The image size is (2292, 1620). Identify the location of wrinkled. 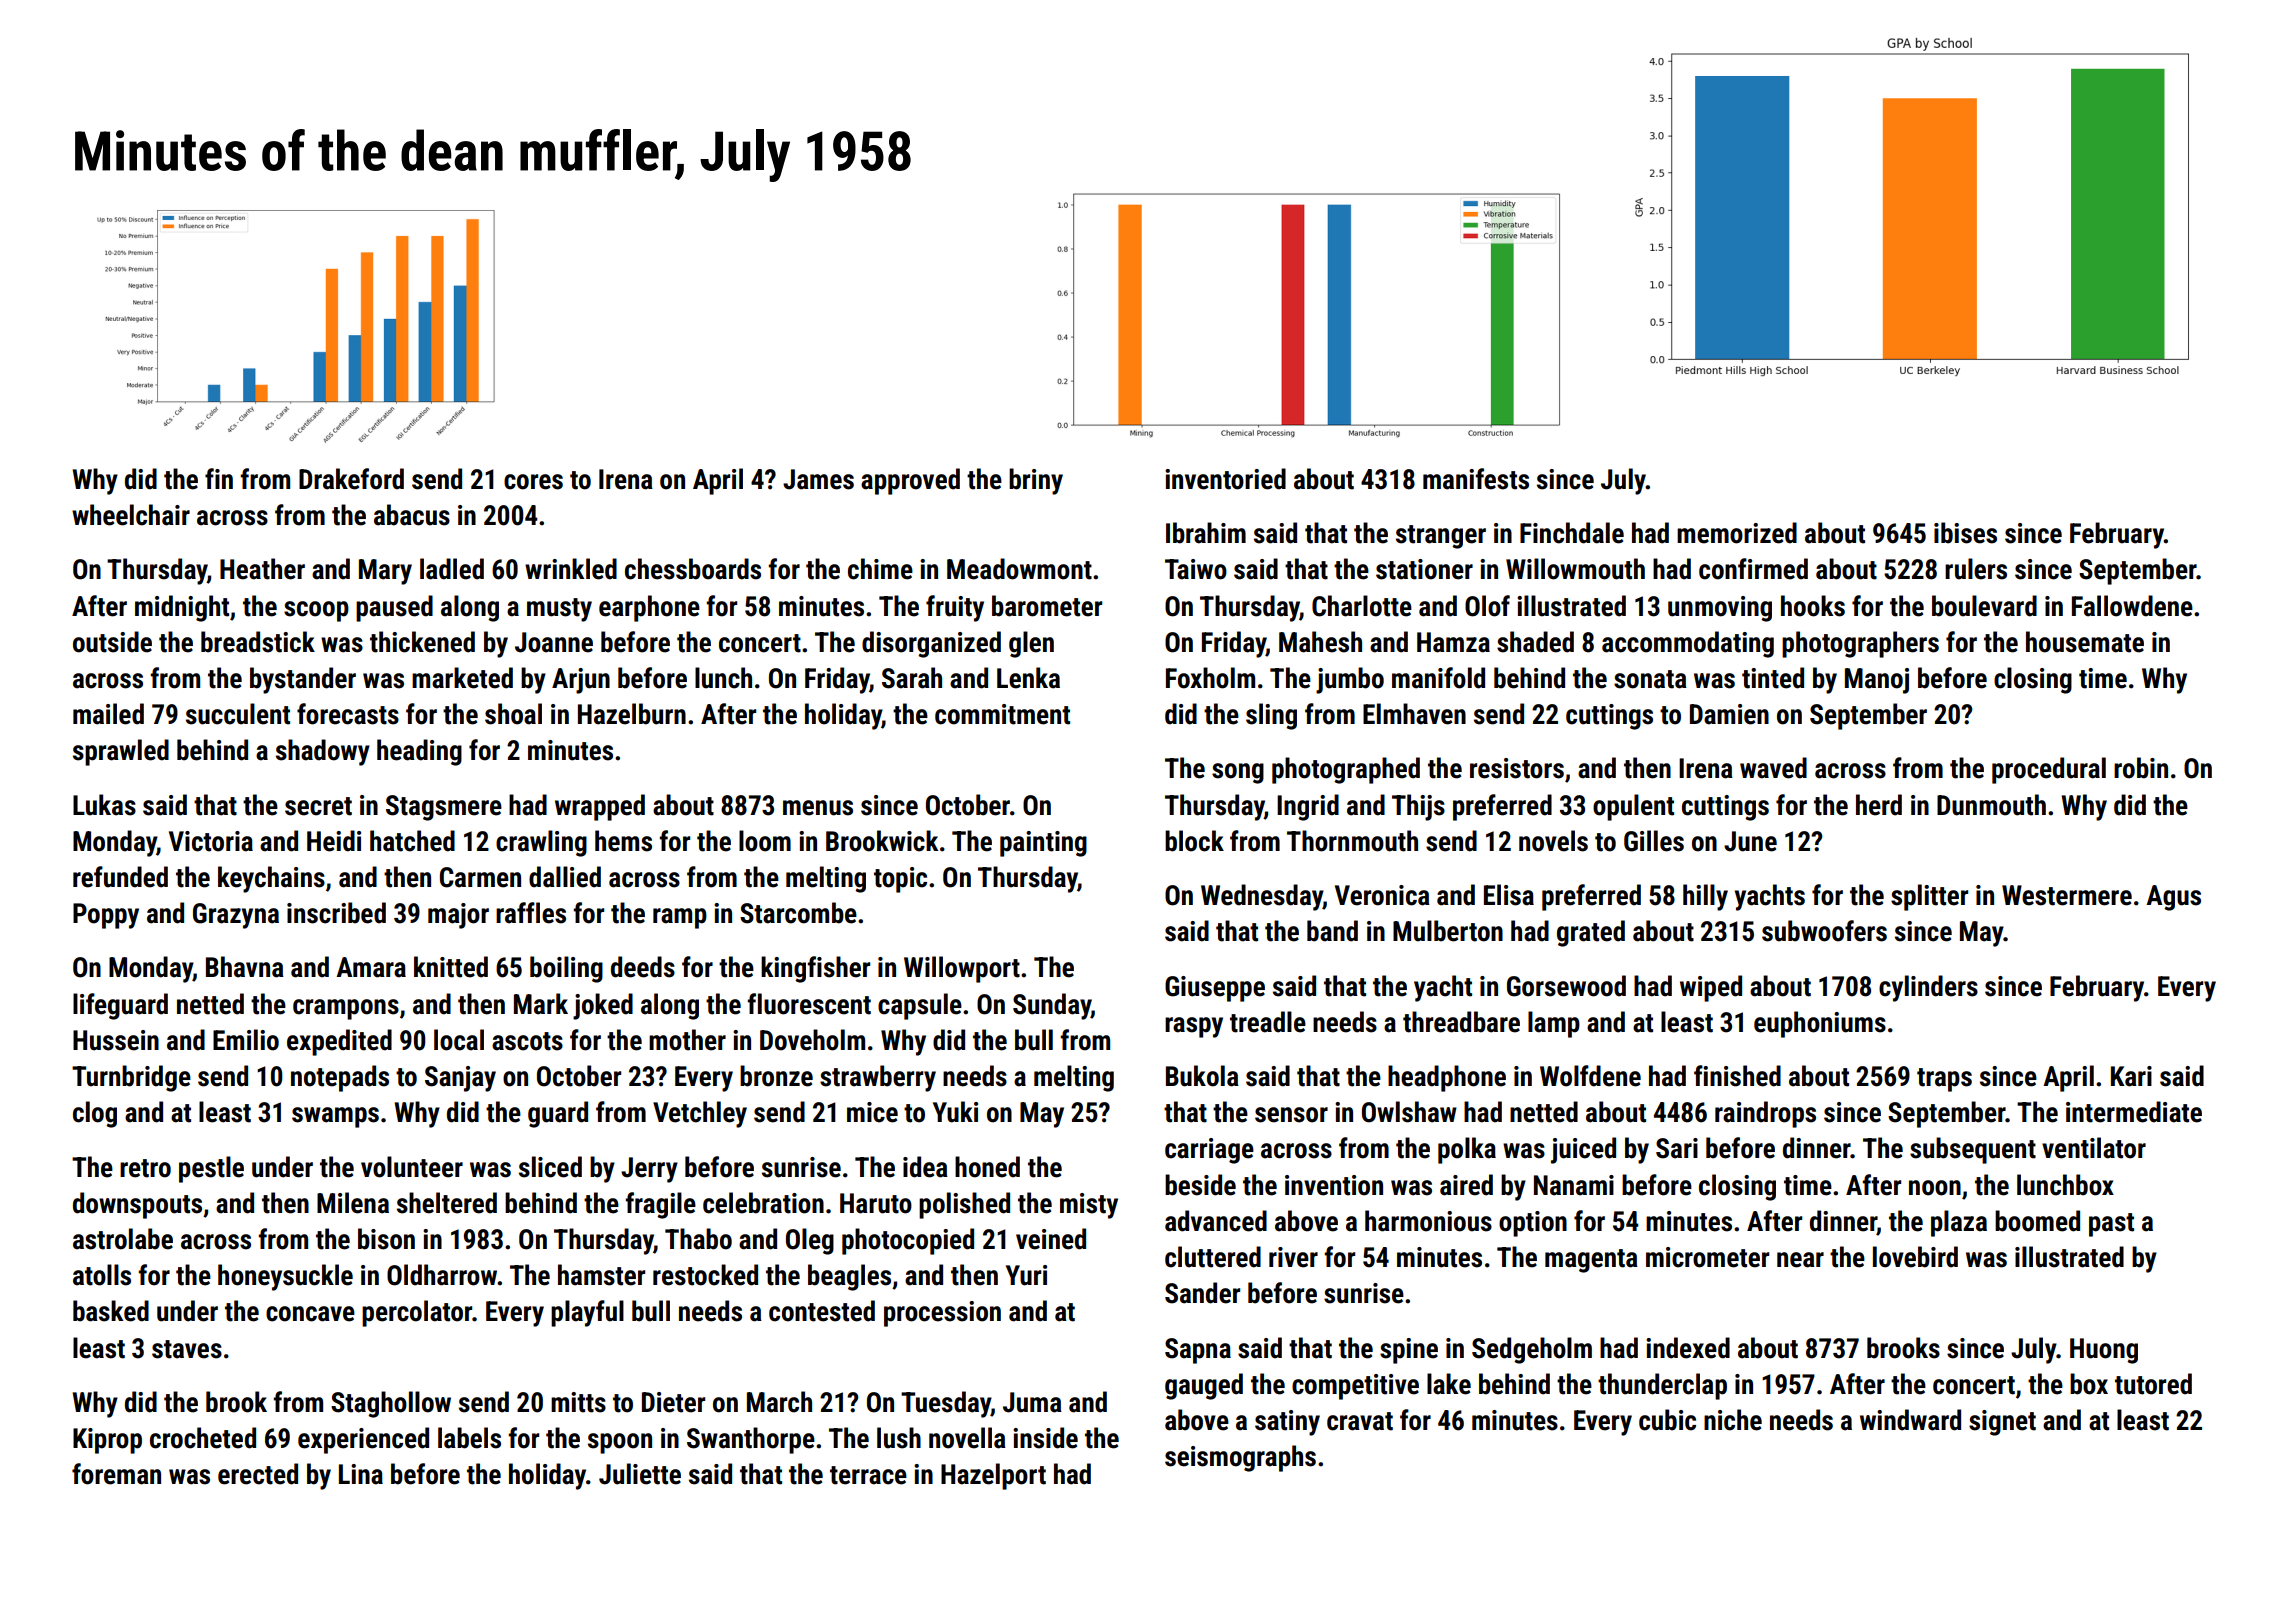
(571, 569).
